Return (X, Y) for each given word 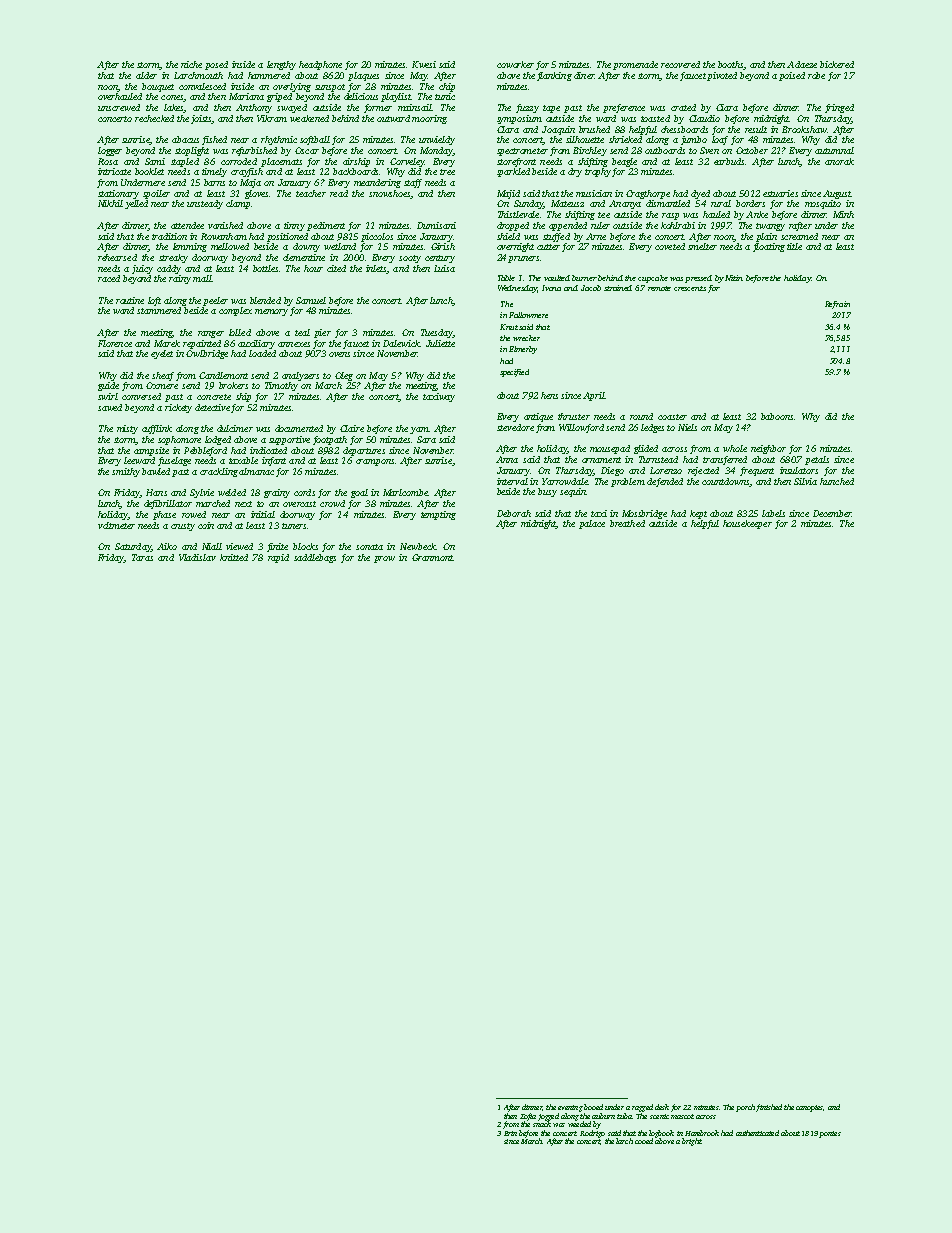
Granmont (432, 557)
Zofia (528, 1117)
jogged (548, 1117)
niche (191, 64)
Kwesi (424, 64)
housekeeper (747, 524)
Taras (142, 557)
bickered (837, 64)
